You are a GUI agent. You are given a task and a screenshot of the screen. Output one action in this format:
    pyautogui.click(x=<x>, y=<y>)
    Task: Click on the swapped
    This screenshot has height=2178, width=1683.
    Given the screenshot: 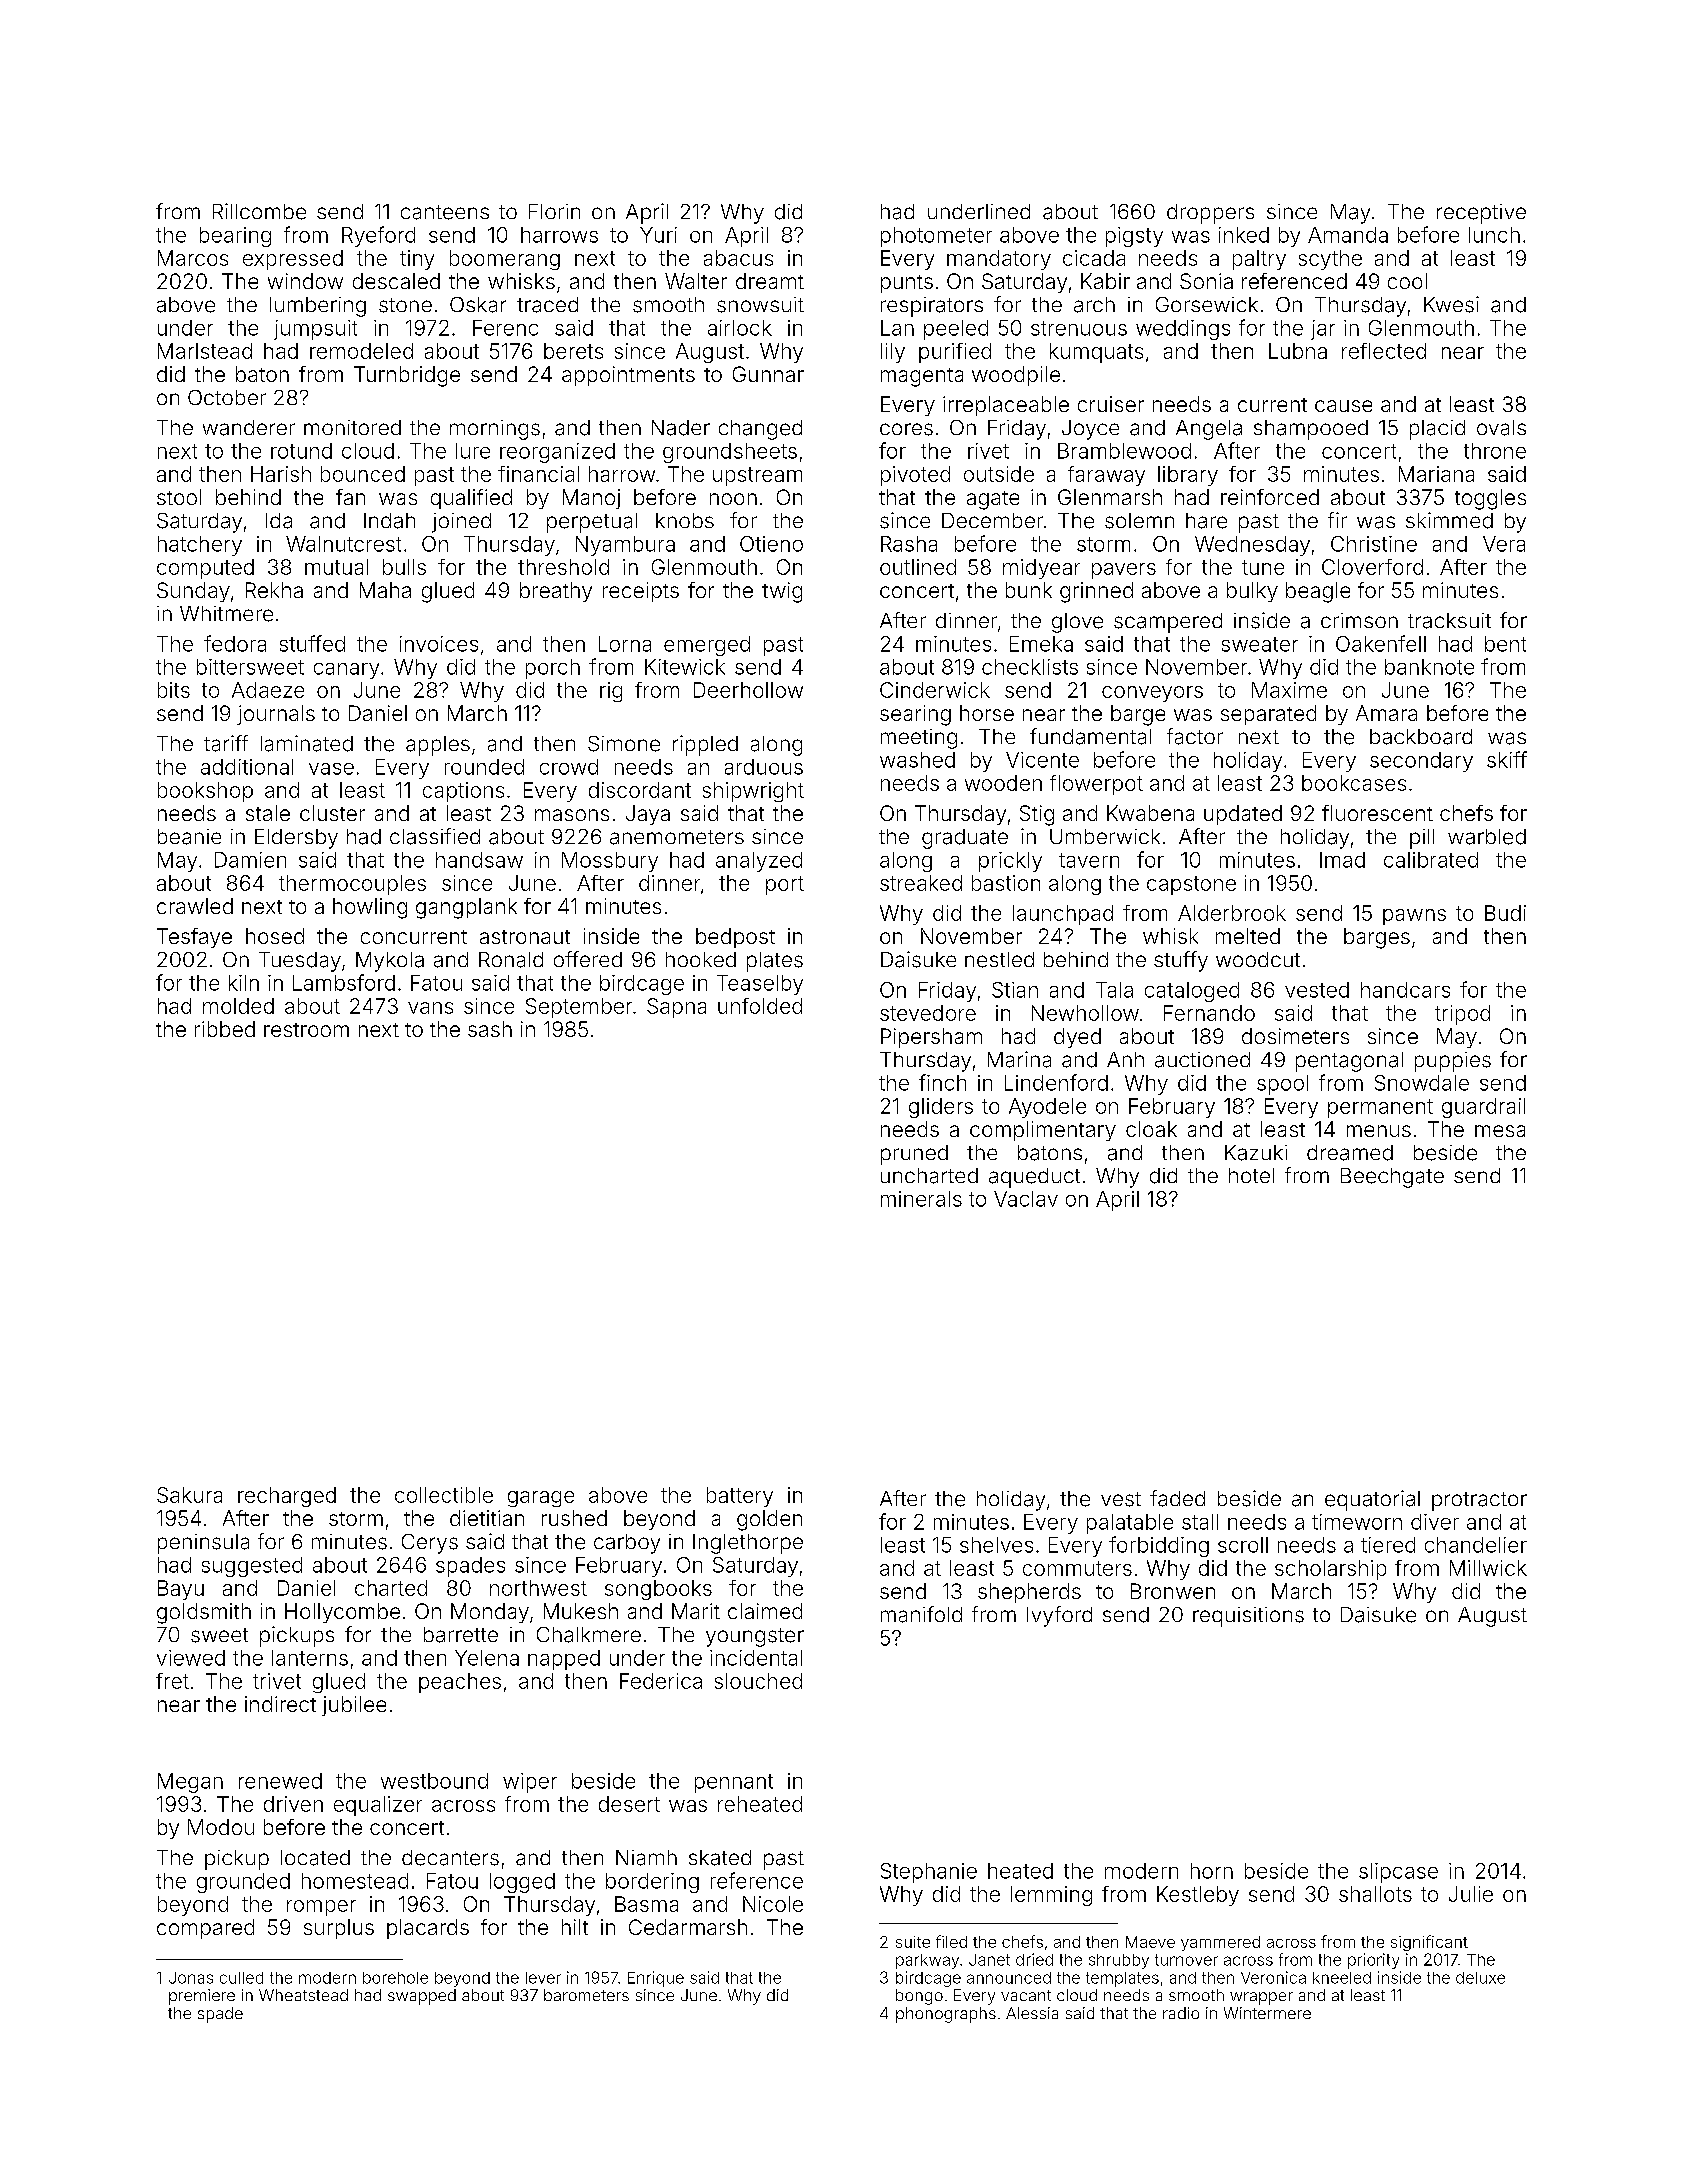 What is the action you would take?
    pyautogui.click(x=422, y=1997)
